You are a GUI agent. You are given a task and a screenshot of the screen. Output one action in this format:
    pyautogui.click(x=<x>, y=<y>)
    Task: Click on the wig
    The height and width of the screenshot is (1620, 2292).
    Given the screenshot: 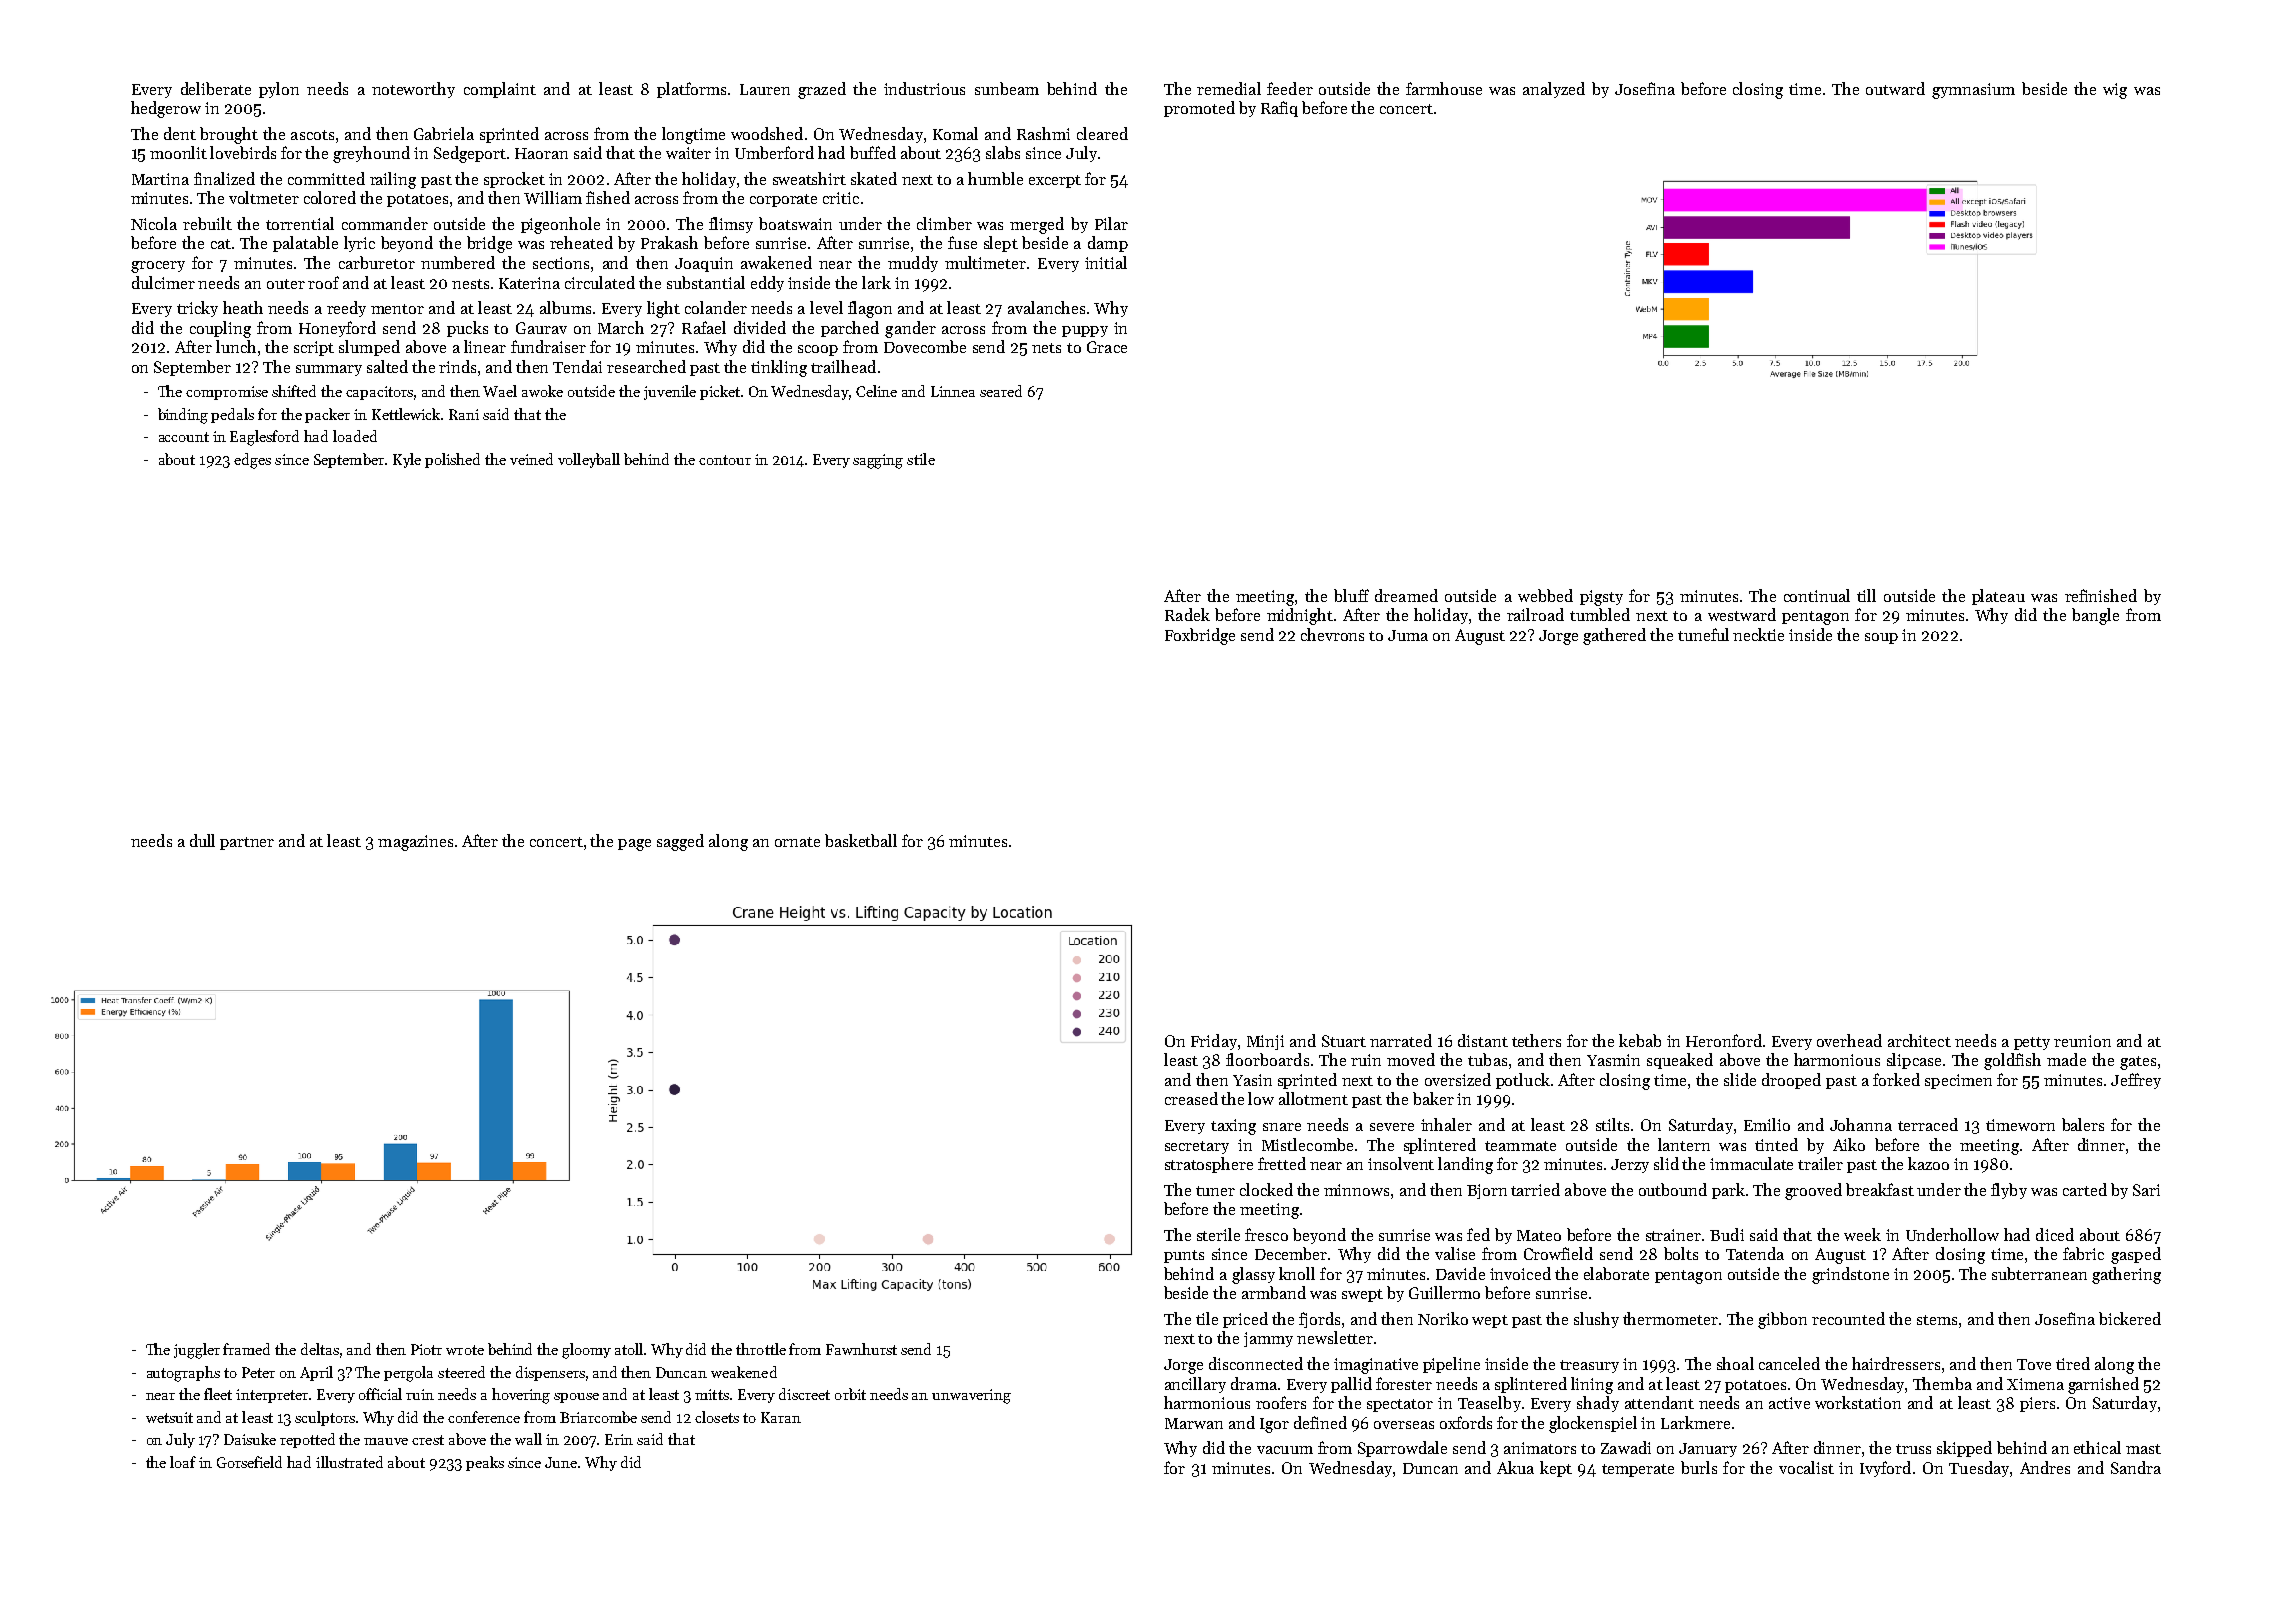 What is the action you would take?
    pyautogui.click(x=2115, y=91)
